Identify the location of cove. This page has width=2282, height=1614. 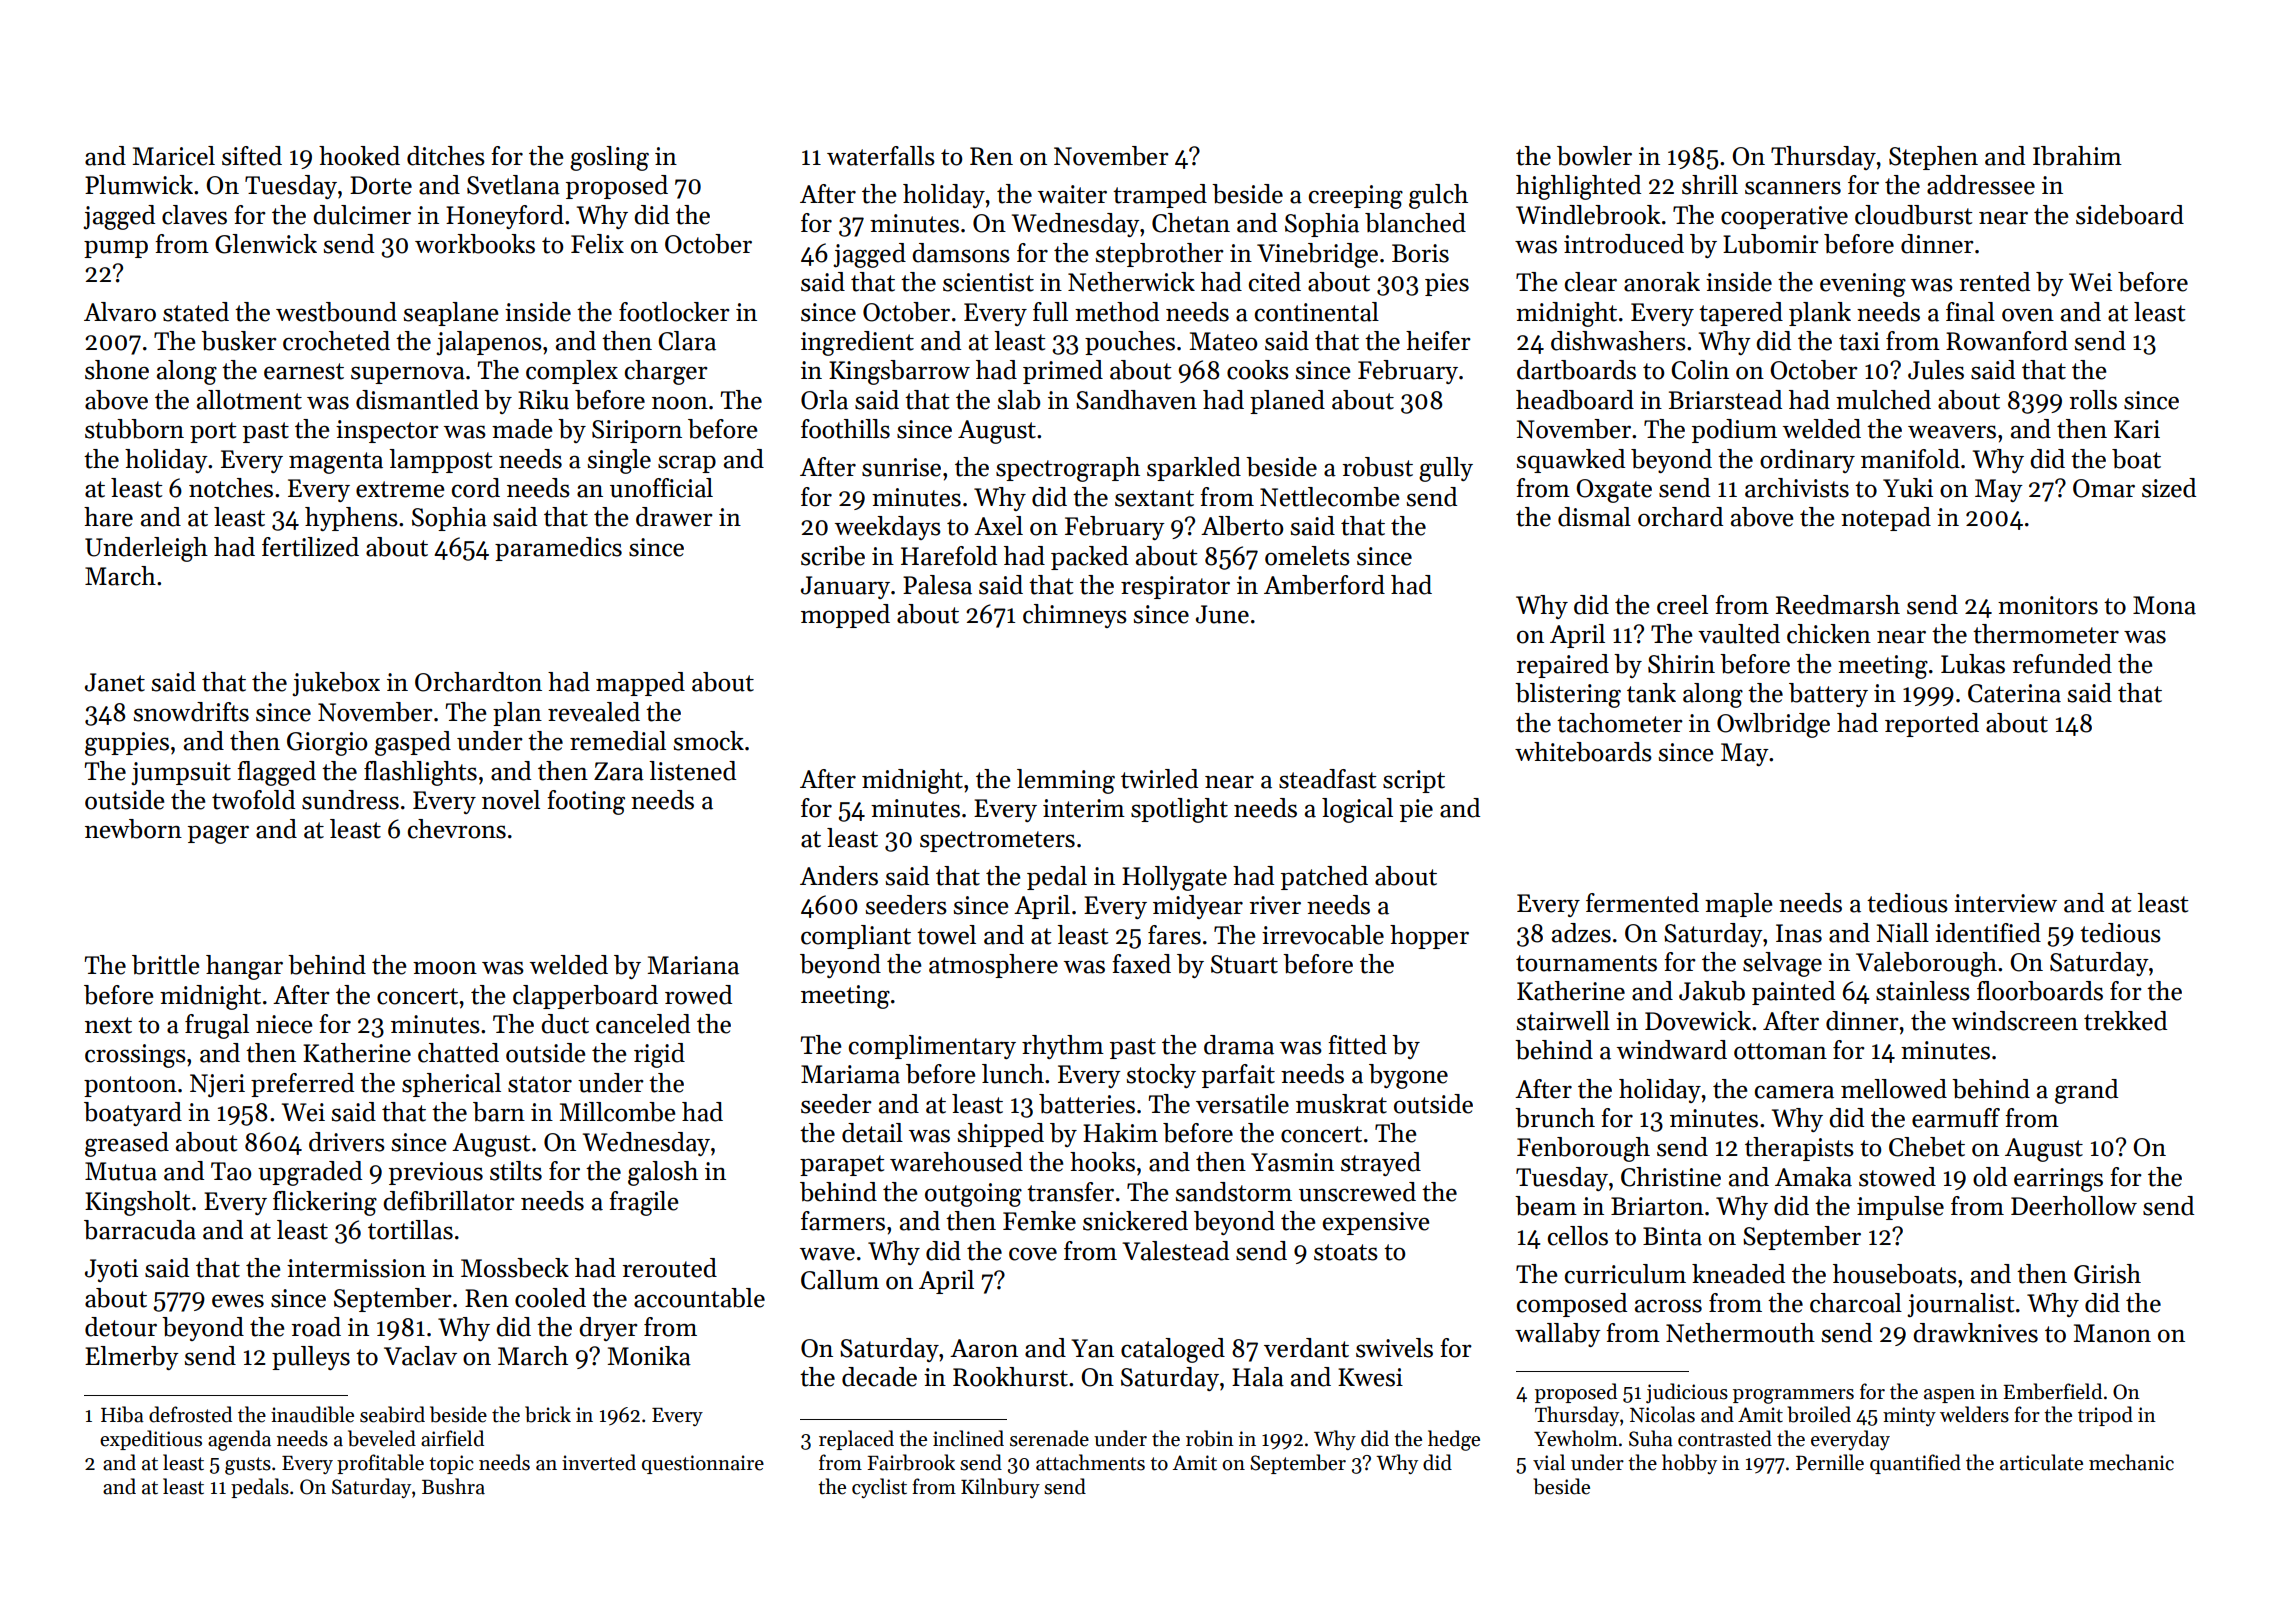
(1033, 1254).
